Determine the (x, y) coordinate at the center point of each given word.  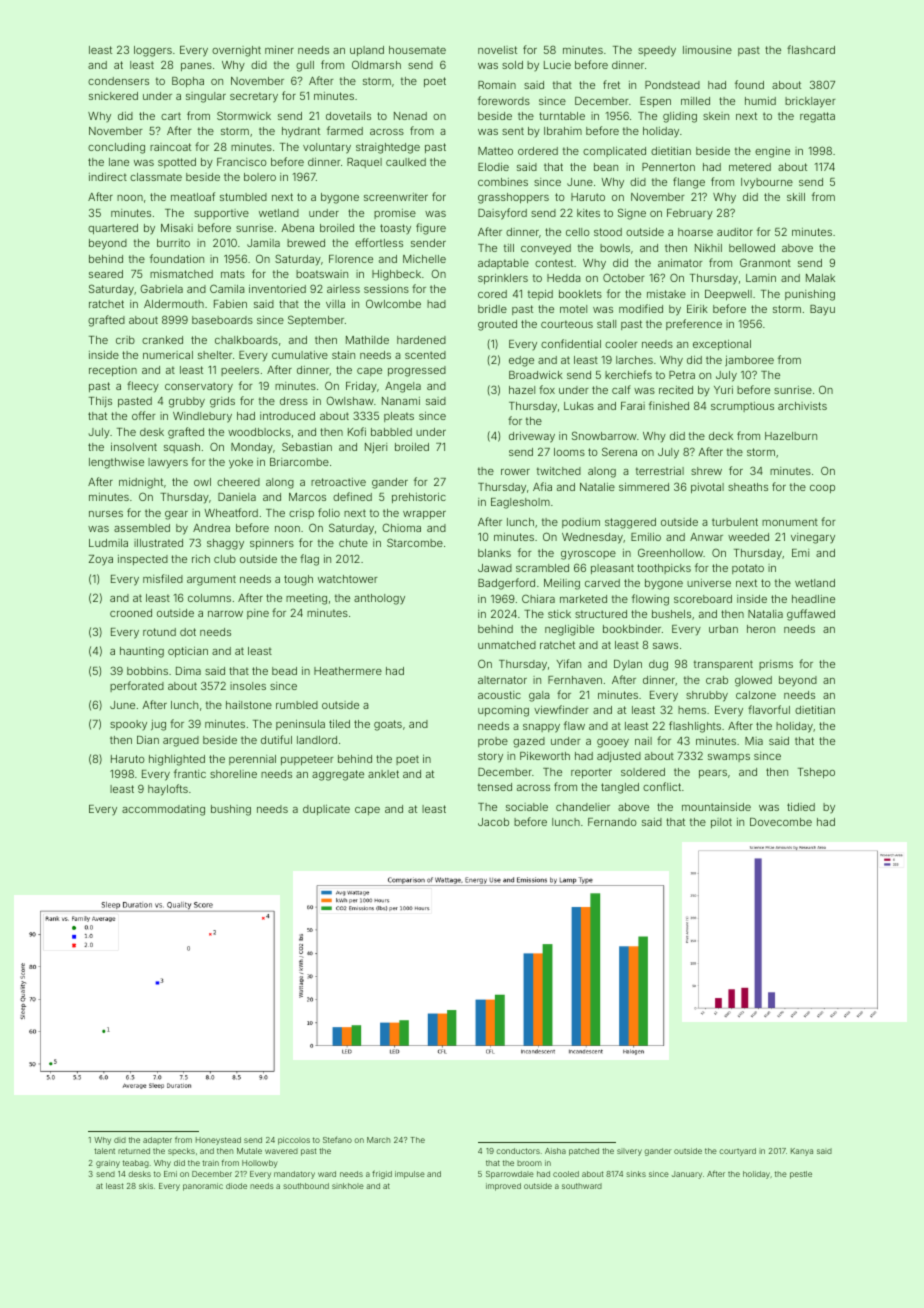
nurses (106, 514)
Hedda (564, 278)
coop (822, 489)
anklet (383, 774)
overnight (236, 51)
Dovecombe (781, 822)
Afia (542, 486)
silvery (629, 1152)
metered (750, 167)
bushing (231, 810)
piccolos (294, 1141)
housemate (417, 50)
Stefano (337, 1139)
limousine (707, 50)
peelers (240, 371)
